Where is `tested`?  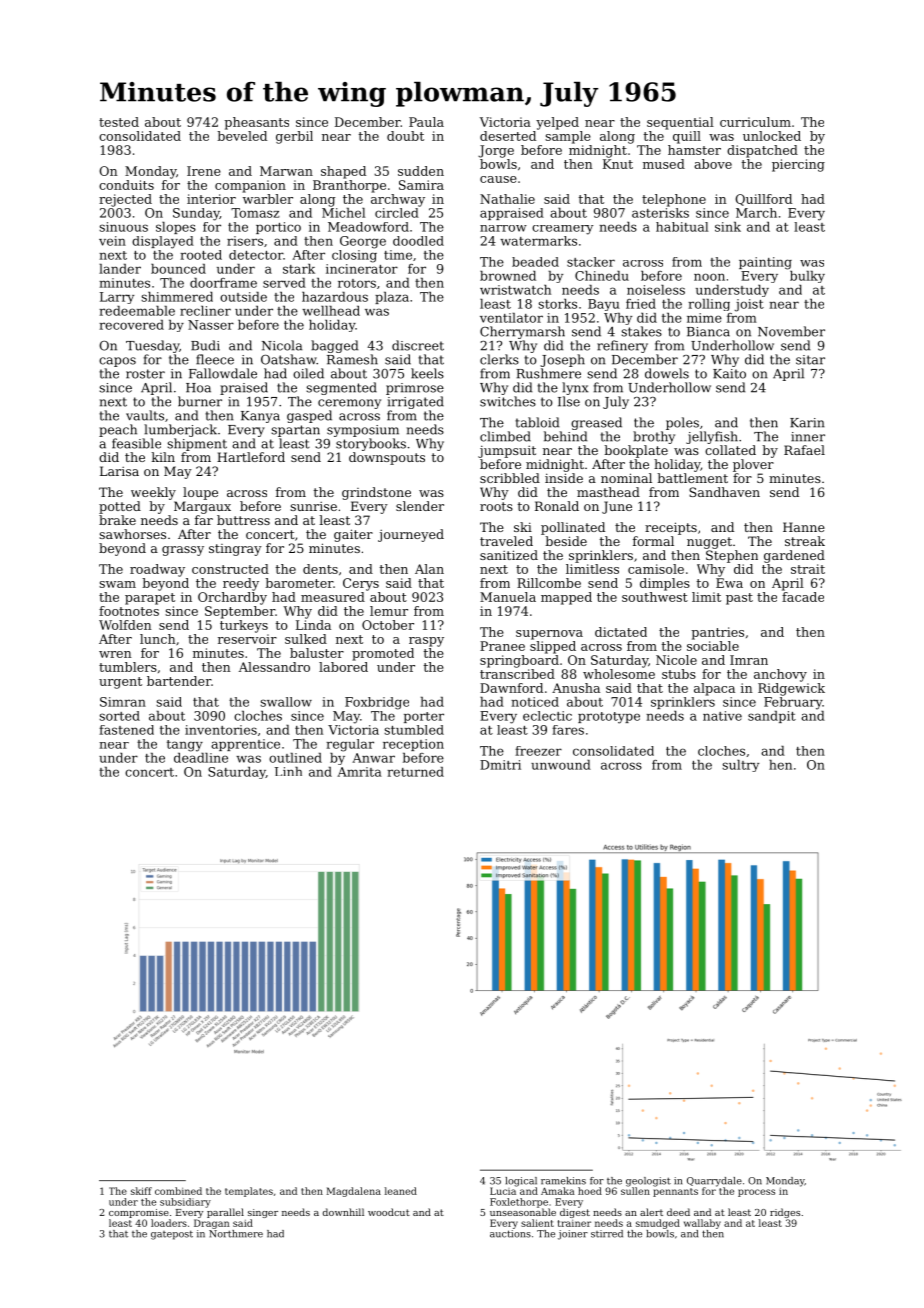 tested is located at coordinates (119, 122).
